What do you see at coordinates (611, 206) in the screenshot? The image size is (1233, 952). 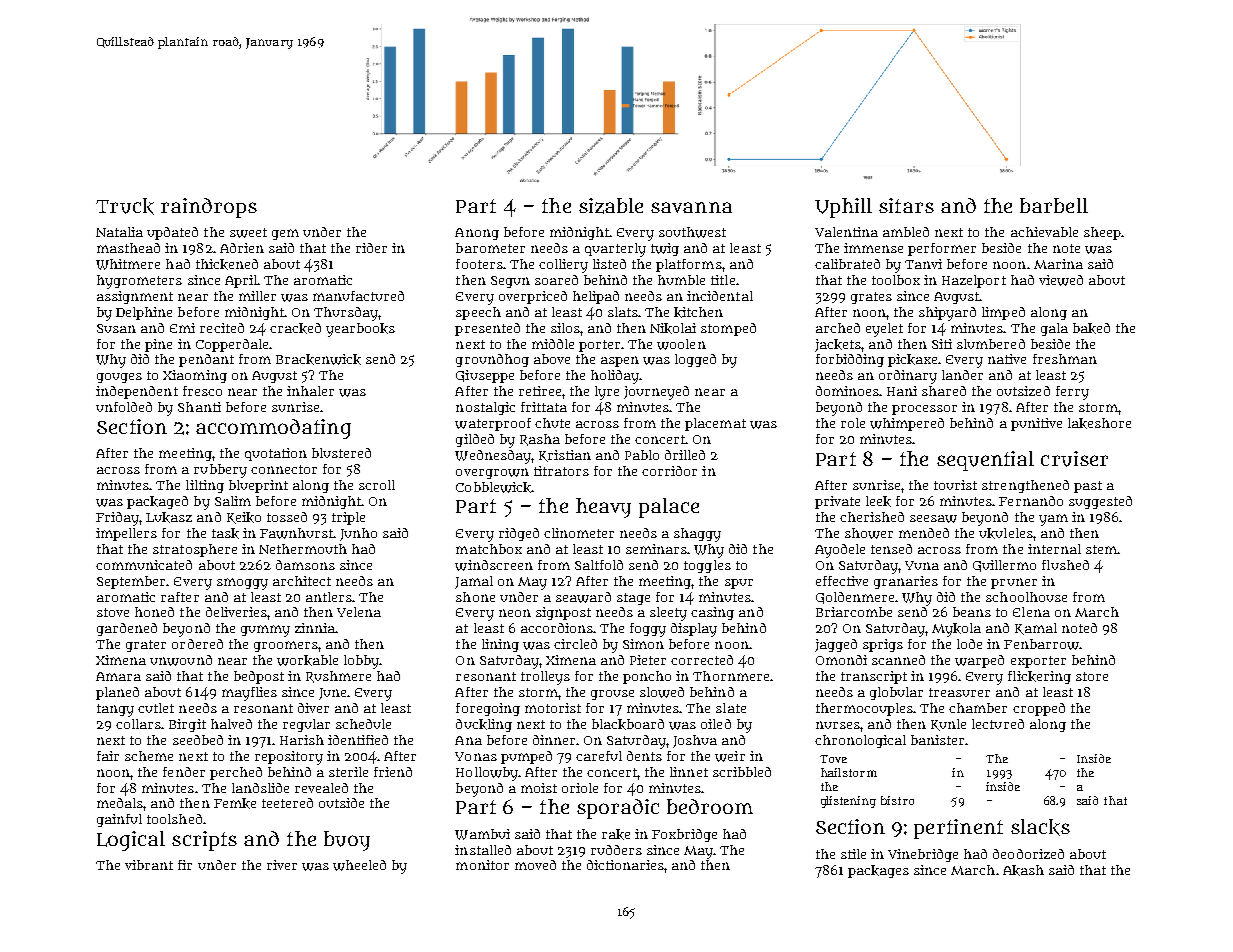 I see `sizable` at bounding box center [611, 206].
